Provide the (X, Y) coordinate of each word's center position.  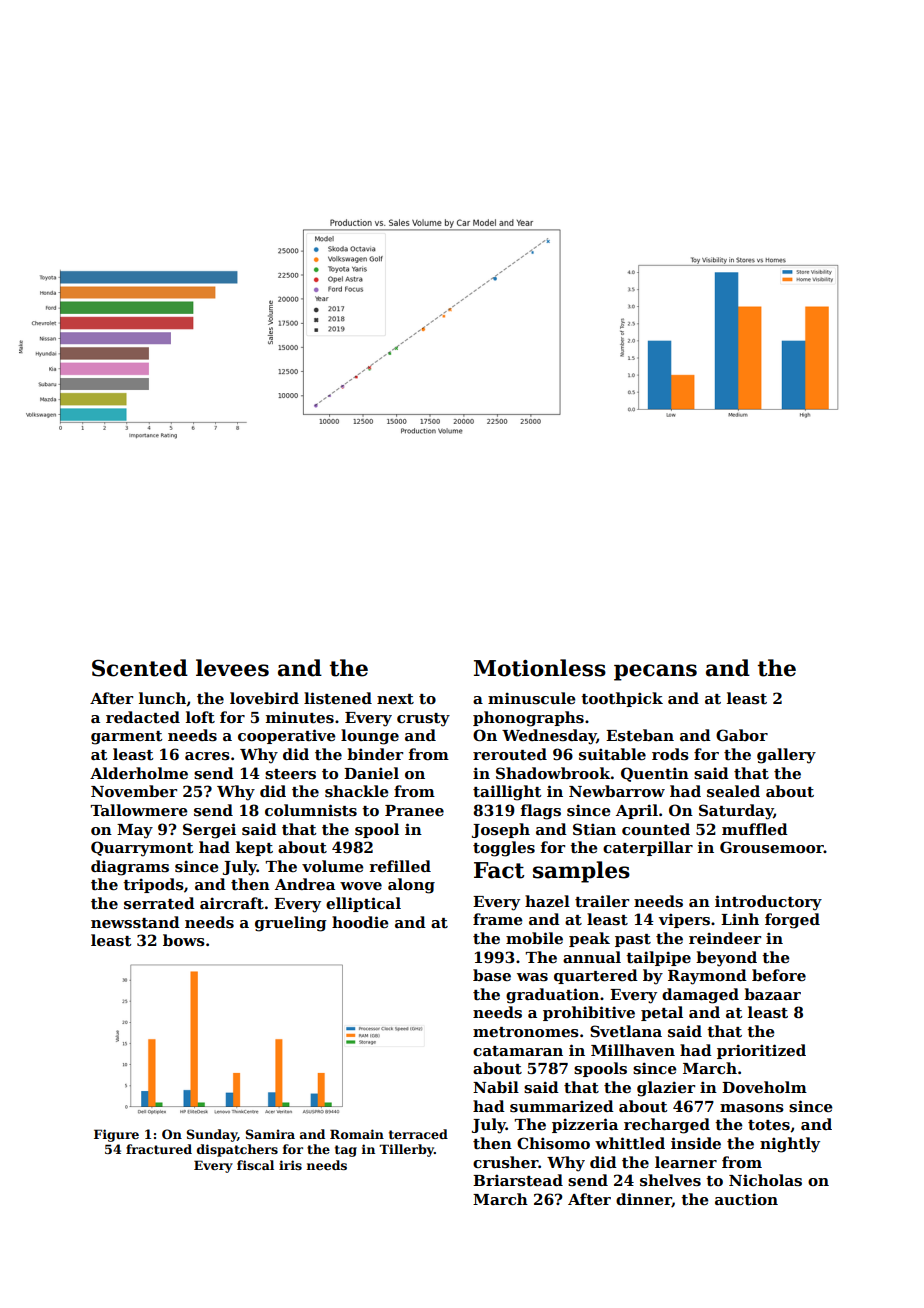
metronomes (526, 1032)
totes (769, 1125)
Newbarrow (617, 791)
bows (184, 940)
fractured (159, 1149)
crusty (423, 720)
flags (541, 812)
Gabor (742, 735)
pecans (655, 672)
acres (207, 756)
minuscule (532, 698)
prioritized (761, 1051)
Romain (357, 1134)
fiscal (255, 1165)
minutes (300, 717)
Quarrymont (142, 849)
